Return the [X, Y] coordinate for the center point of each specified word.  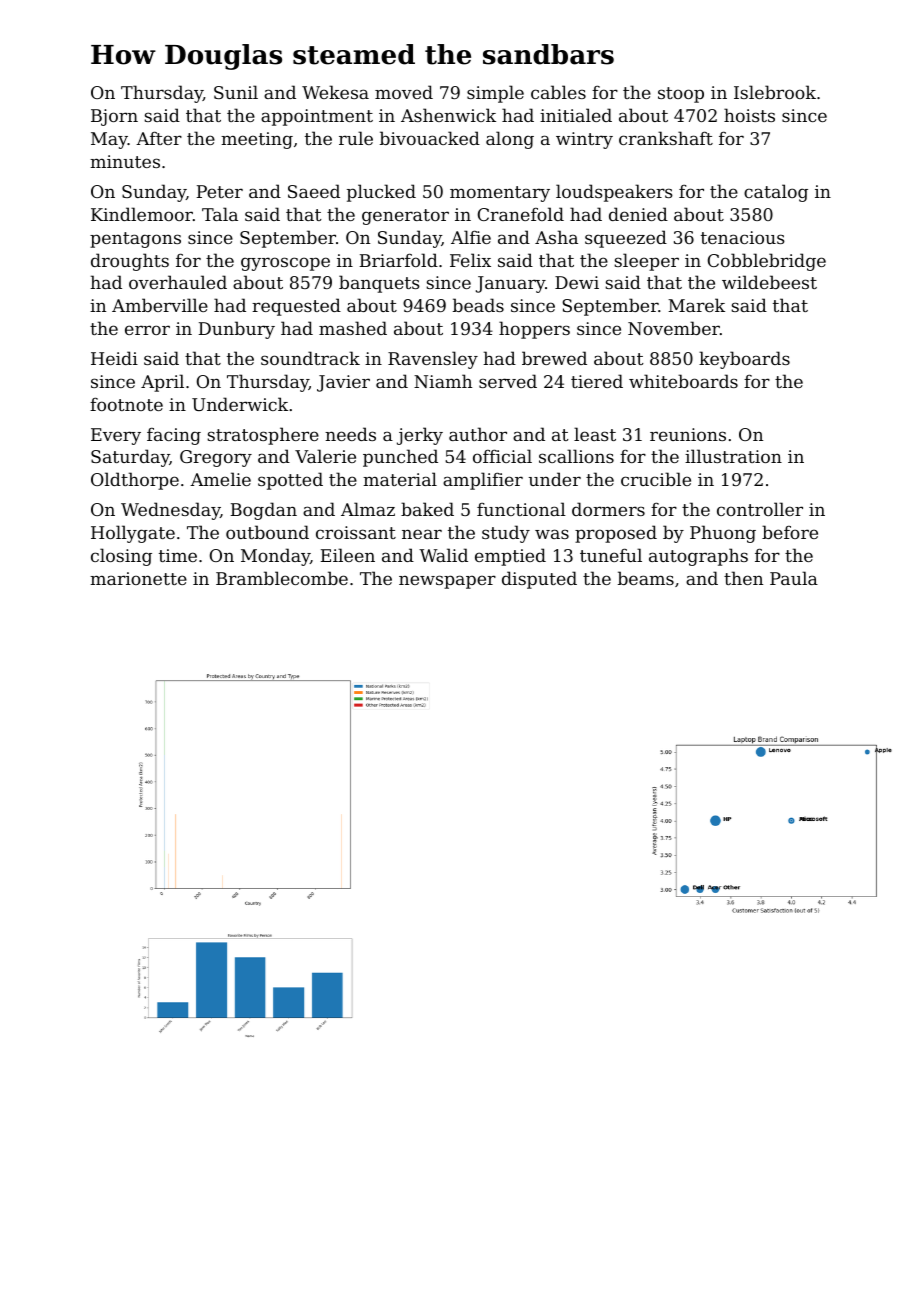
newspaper [447, 582]
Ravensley [433, 360]
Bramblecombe [282, 578]
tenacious [743, 237]
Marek [696, 305]
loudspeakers [614, 193]
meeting [257, 140]
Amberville [160, 305]
